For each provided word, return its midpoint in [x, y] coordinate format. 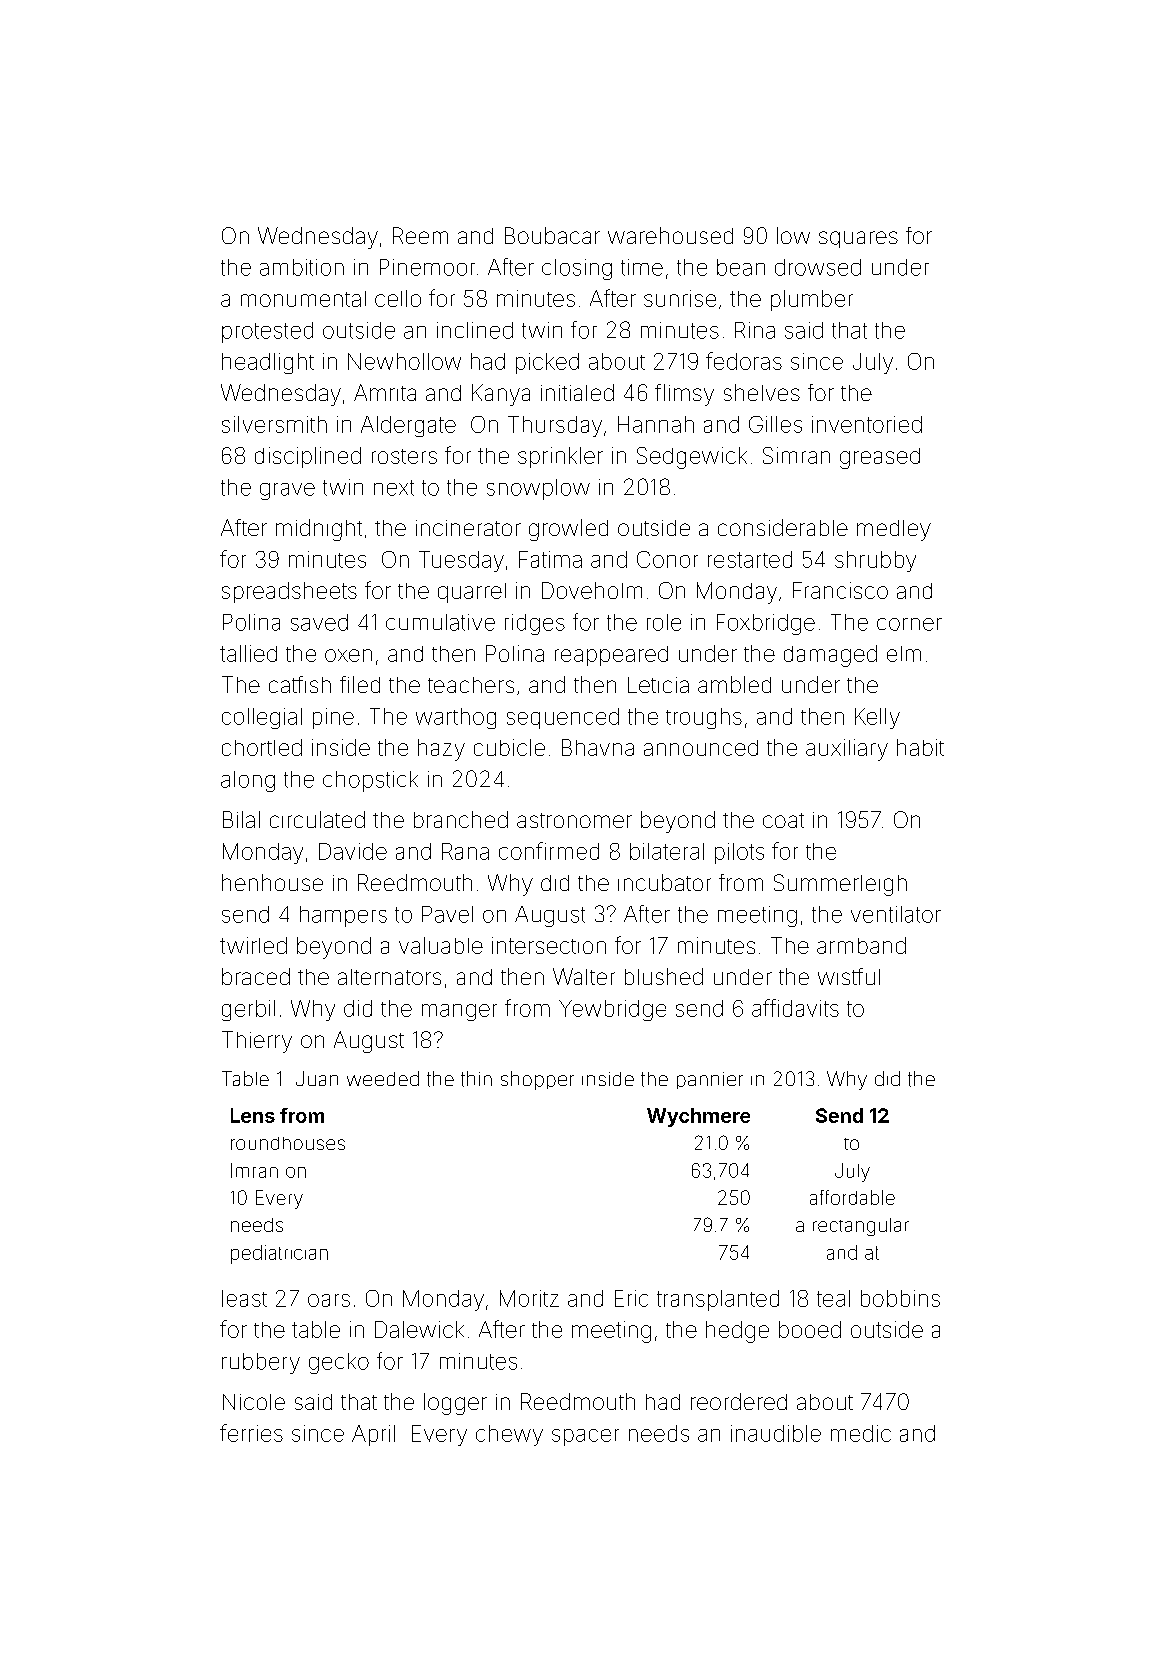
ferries [251, 1433]
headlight [268, 363]
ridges [535, 624]
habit [920, 747]
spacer [585, 1437]
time [642, 267]
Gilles [775, 424]
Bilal [241, 819]
